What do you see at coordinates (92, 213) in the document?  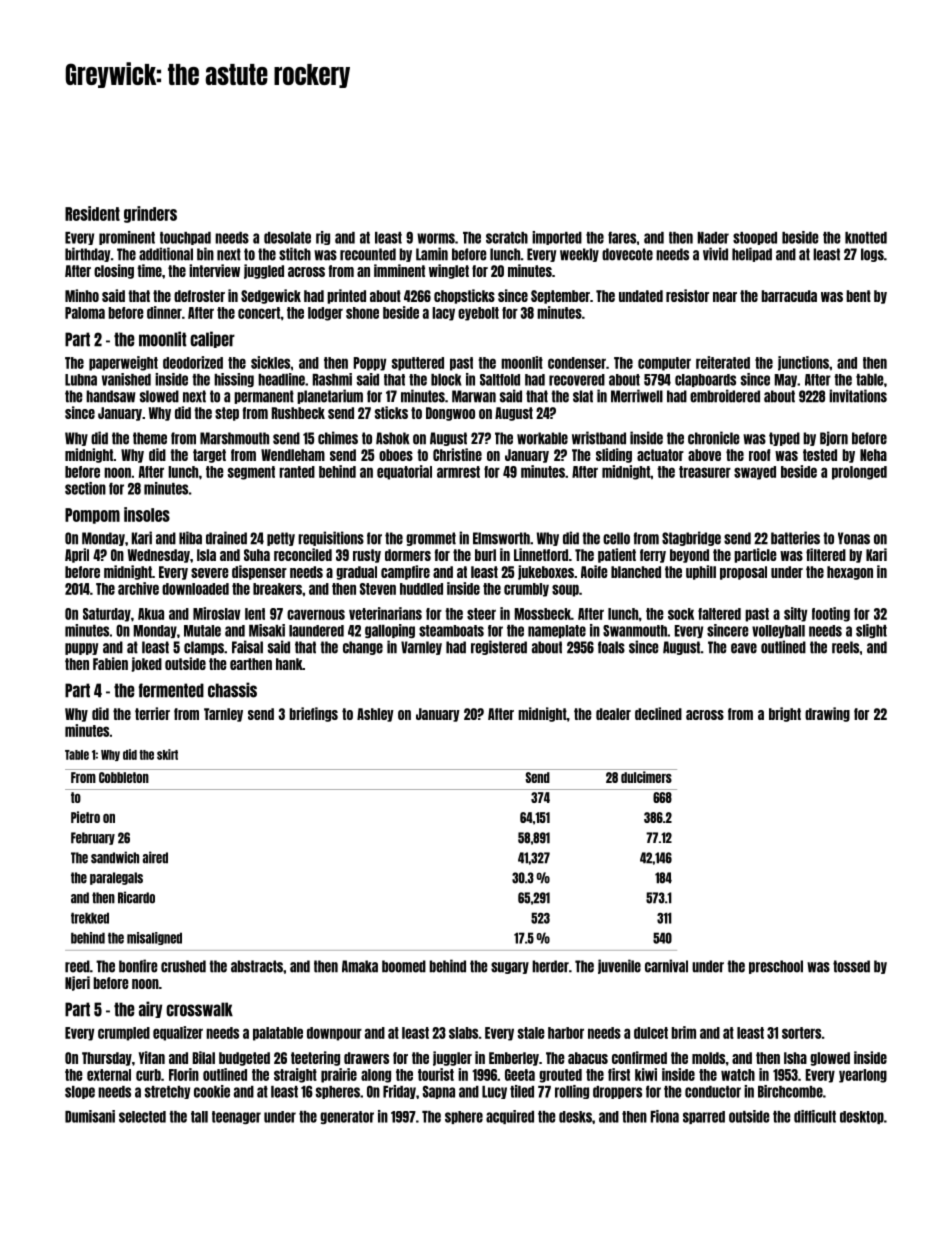 I see `Resident` at bounding box center [92, 213].
